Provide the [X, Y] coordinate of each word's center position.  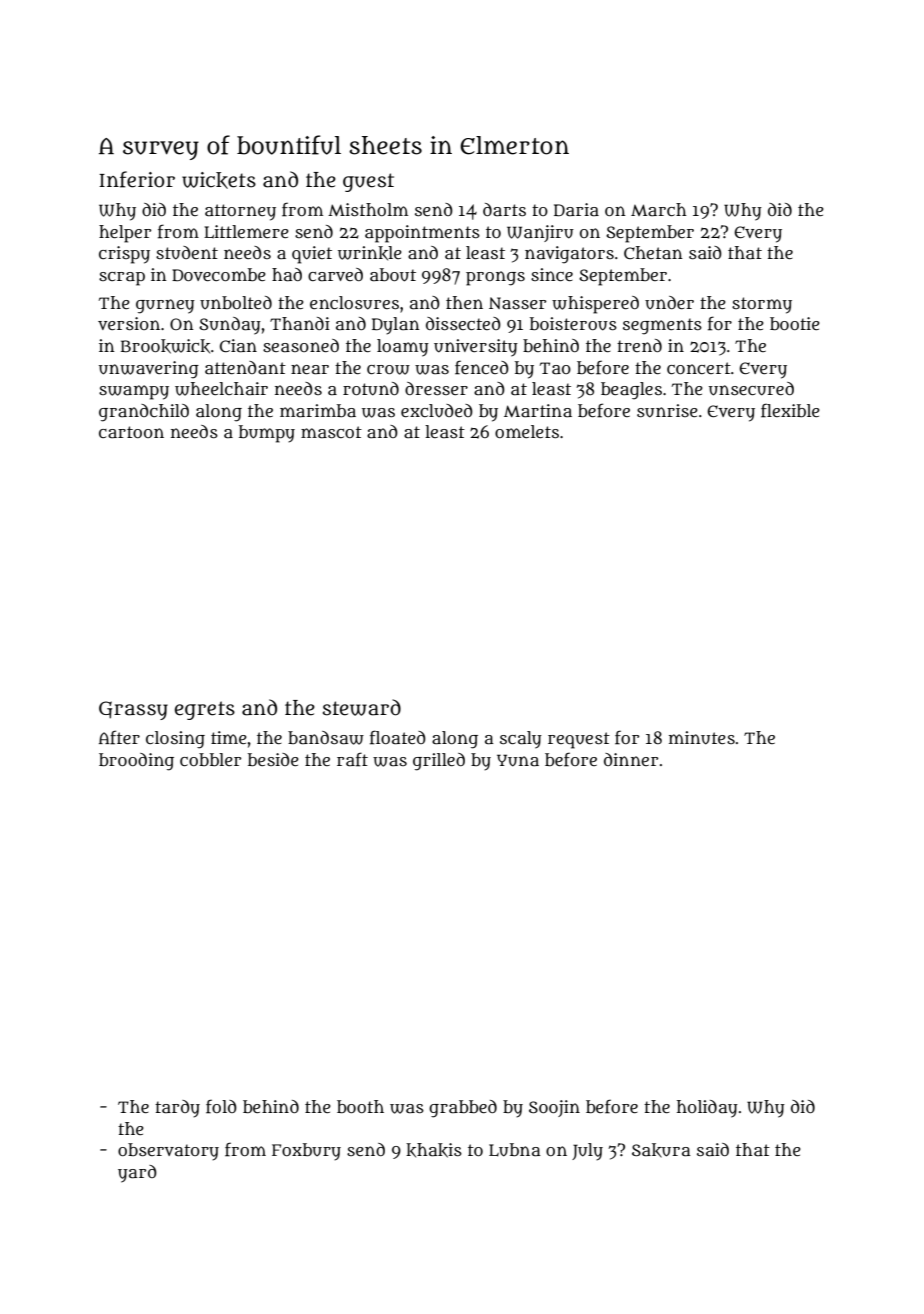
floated [398, 737]
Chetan [653, 252]
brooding [136, 762]
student [187, 253]
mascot [331, 432]
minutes [702, 738]
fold [221, 1106]
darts [504, 209]
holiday [707, 1109]
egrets [205, 710]
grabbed [463, 1109]
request [579, 740]
